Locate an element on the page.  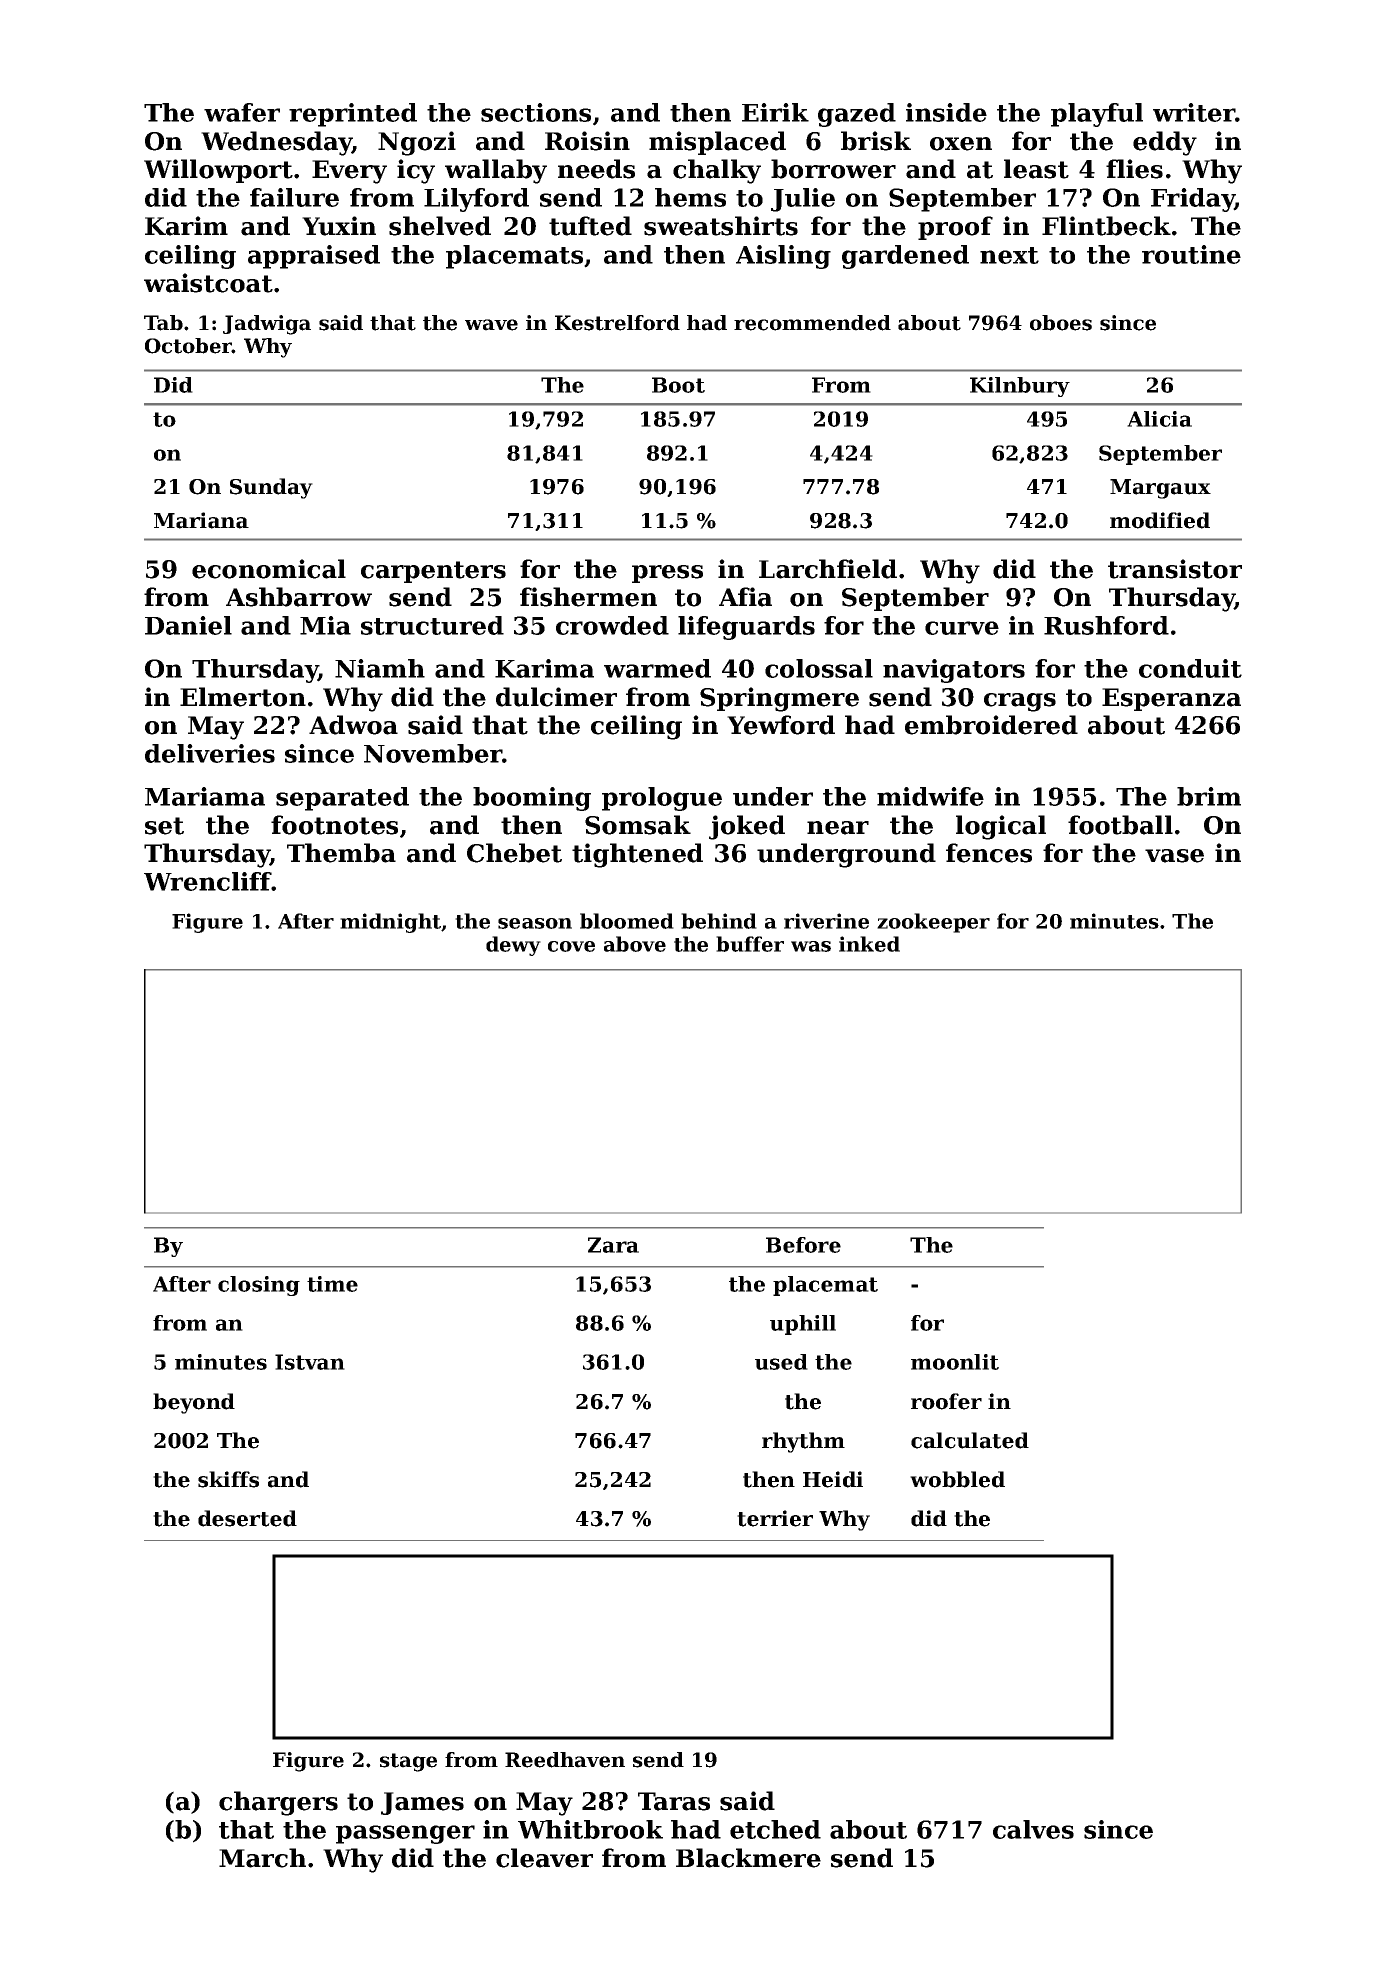
wobbled is located at coordinates (957, 1479).
